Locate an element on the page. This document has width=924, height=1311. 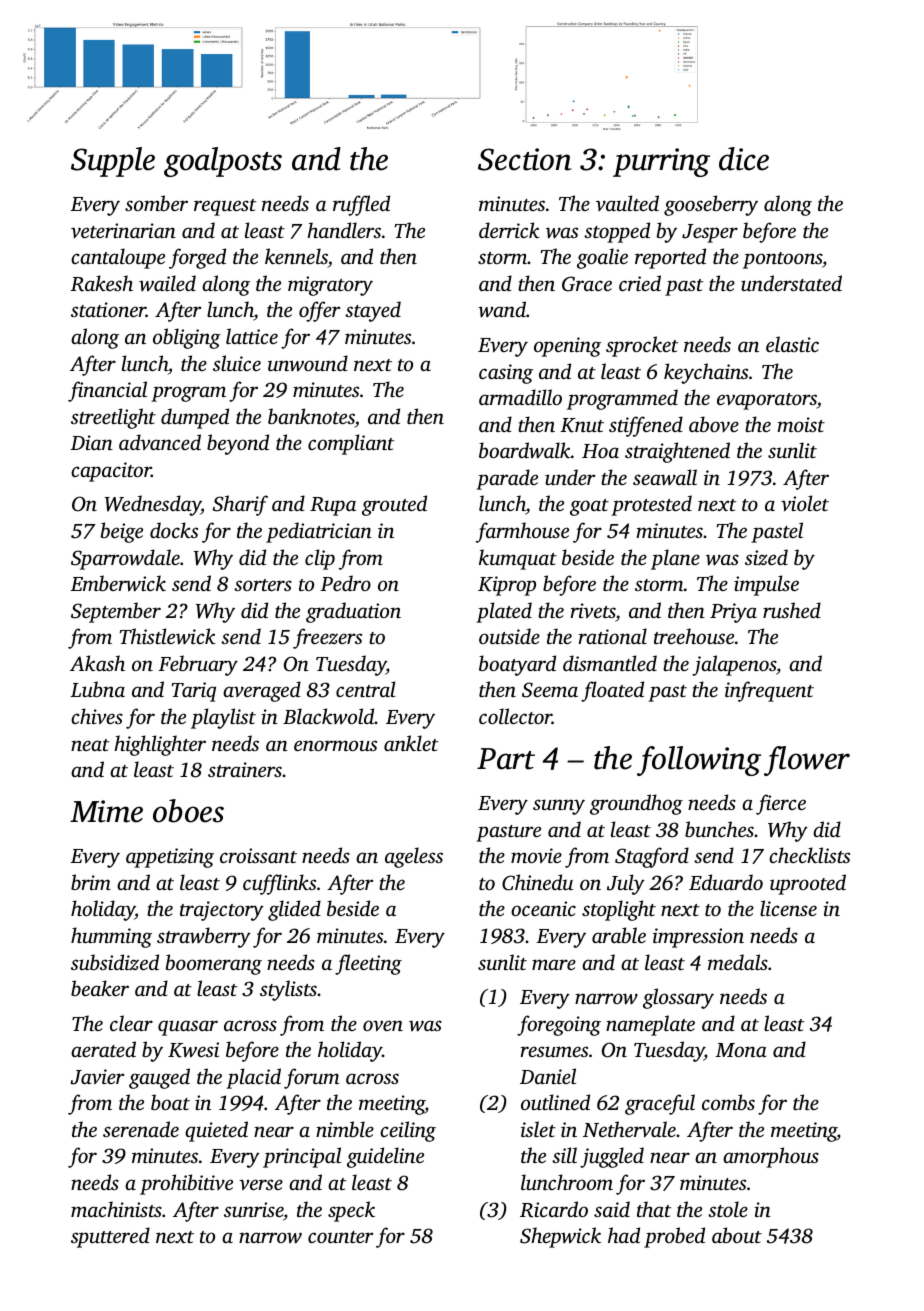
ruffled is located at coordinates (361, 205).
